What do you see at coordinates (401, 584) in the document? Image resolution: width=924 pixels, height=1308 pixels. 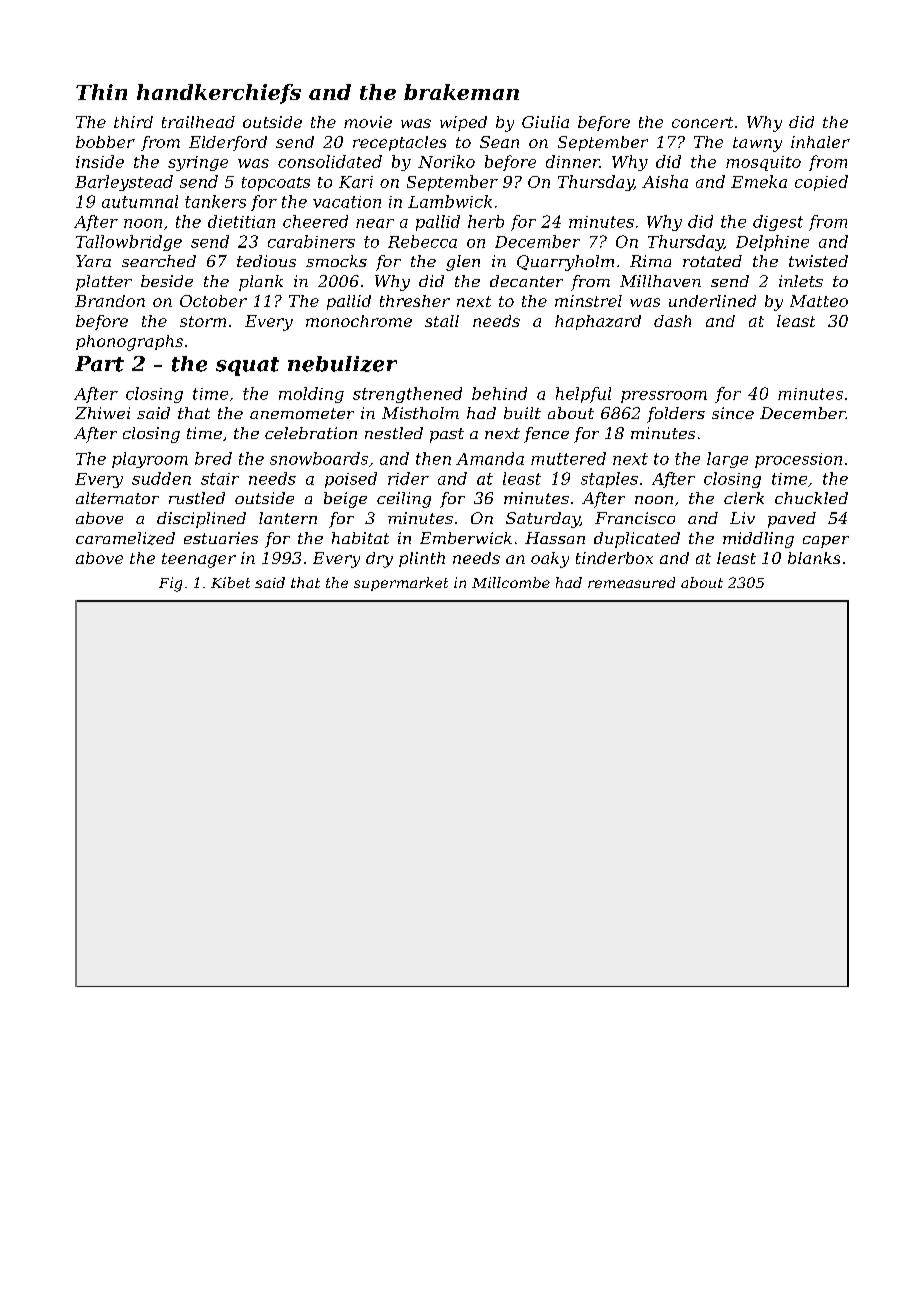 I see `supermarket` at bounding box center [401, 584].
